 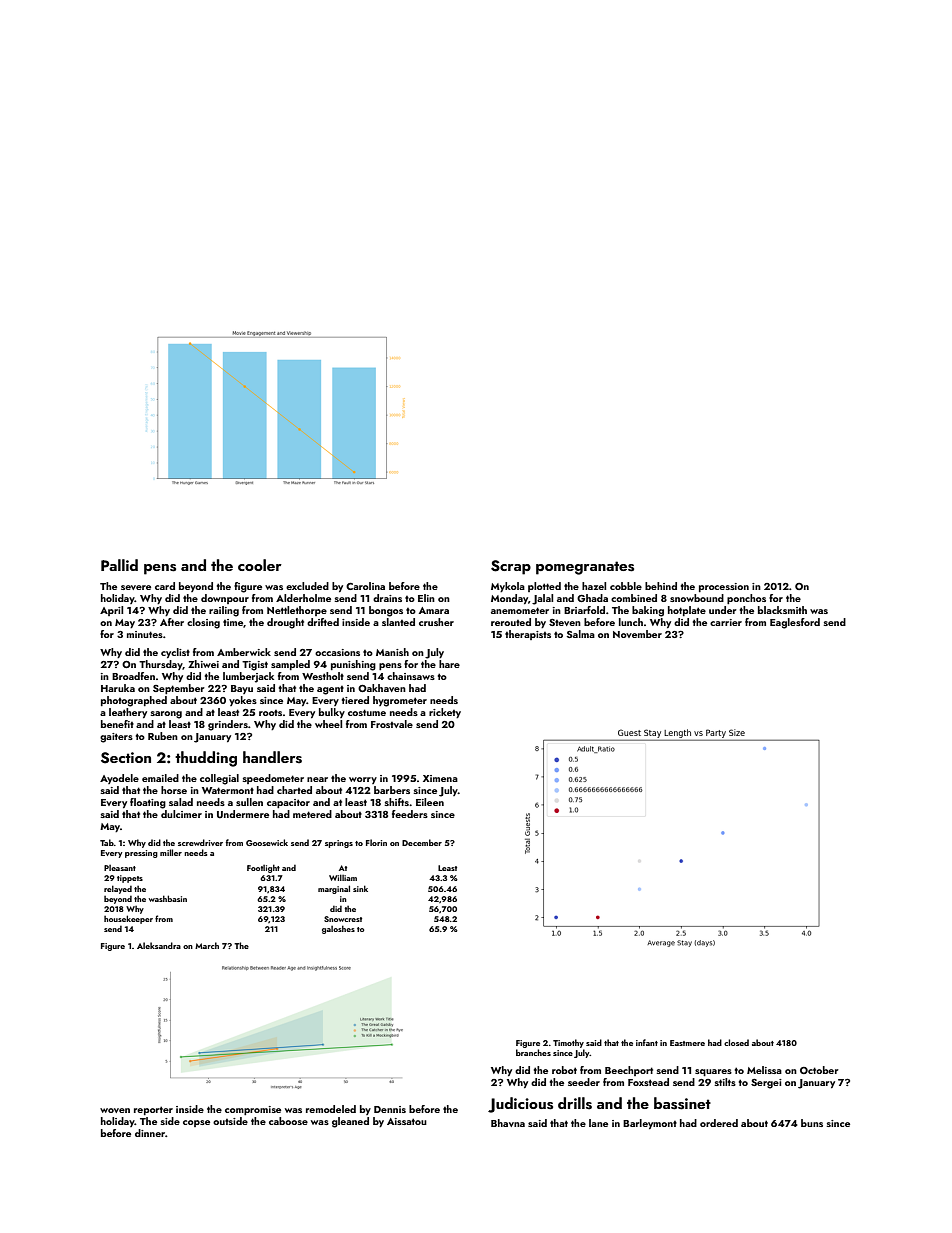 I want to click on Aleksandra, so click(x=159, y=945).
